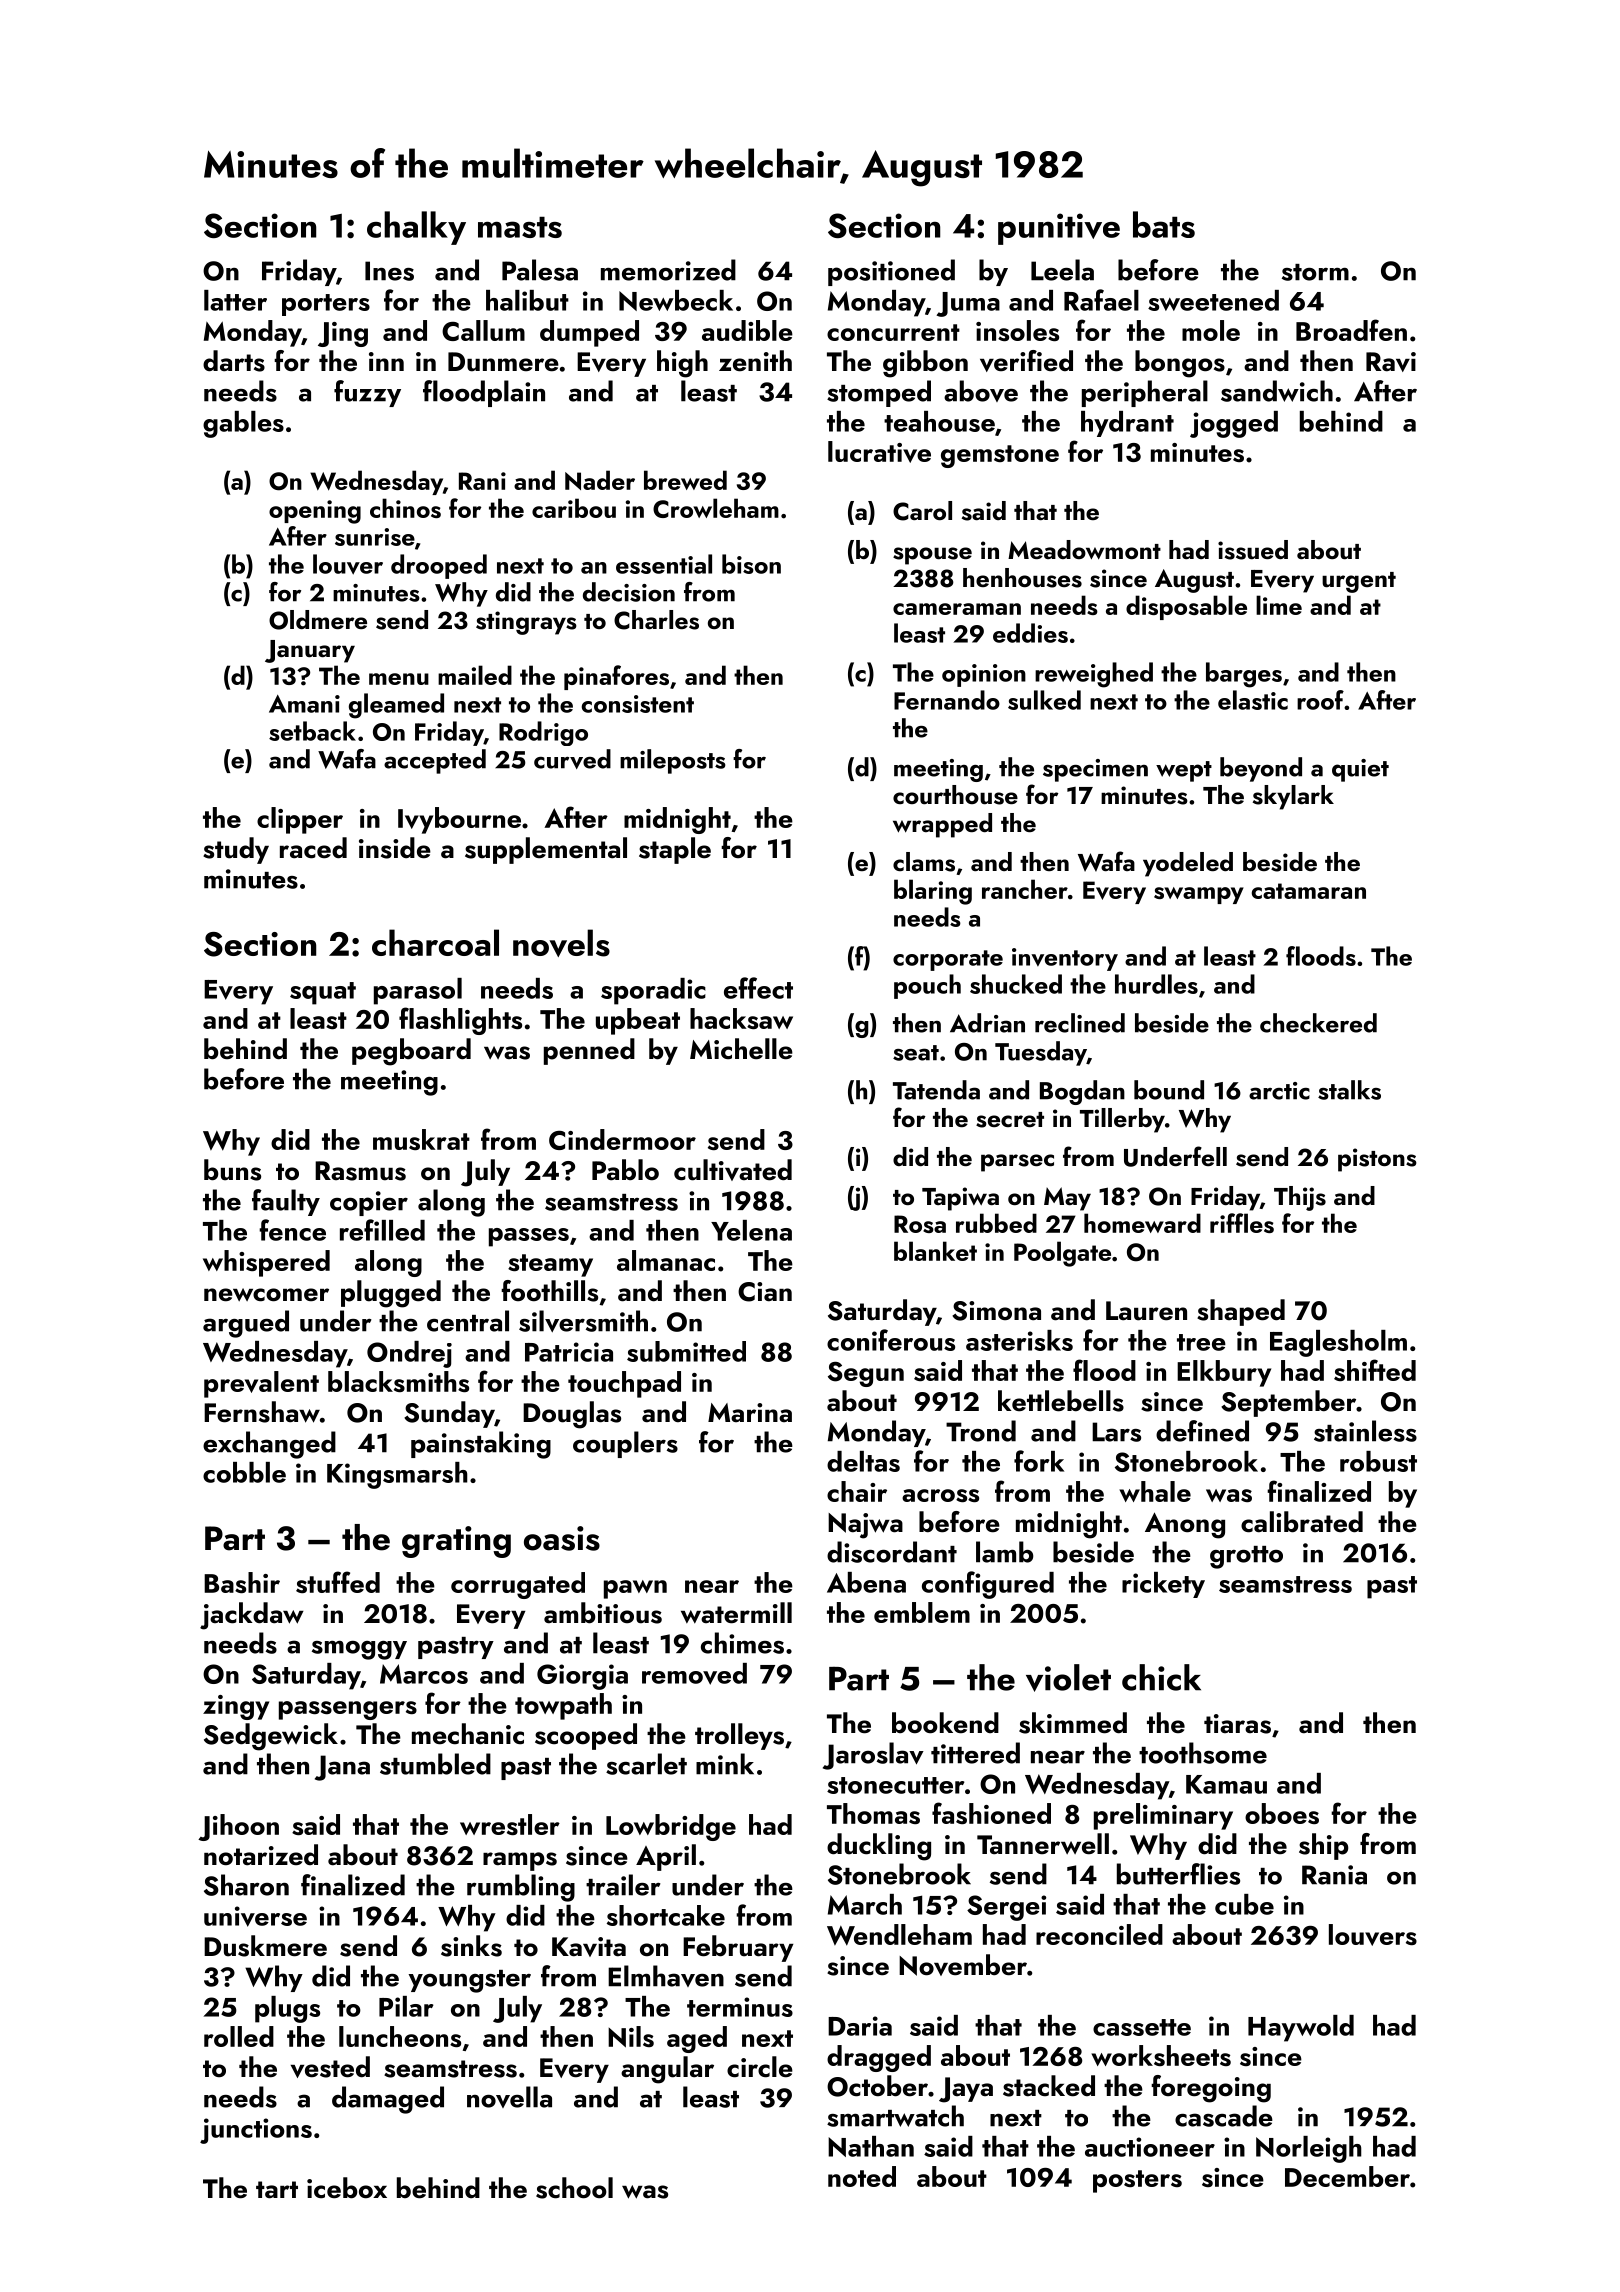 This page has height=2292, width=1620. I want to click on positioned, so click(891, 272).
